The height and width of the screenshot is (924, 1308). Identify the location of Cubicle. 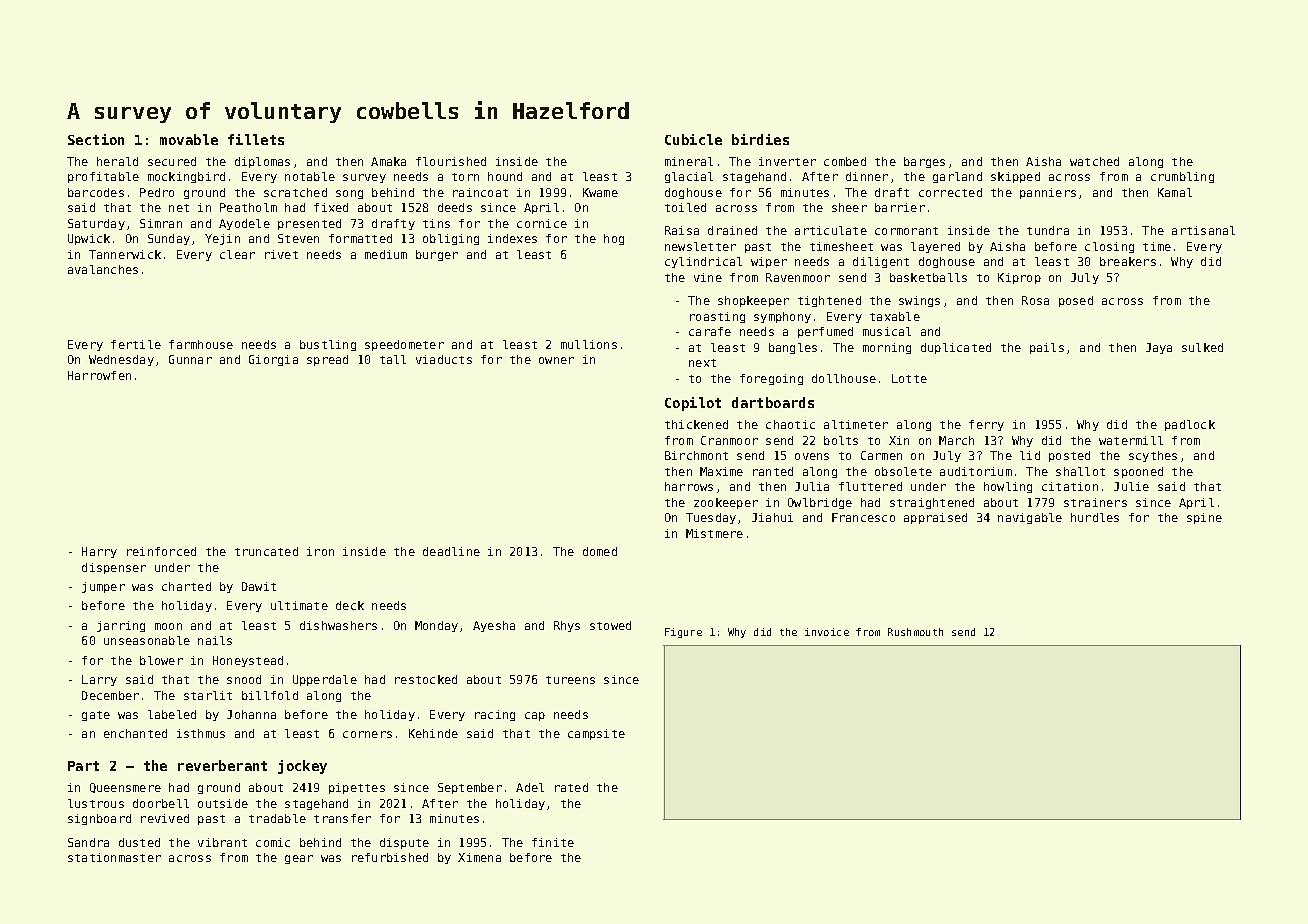
(693, 139).
